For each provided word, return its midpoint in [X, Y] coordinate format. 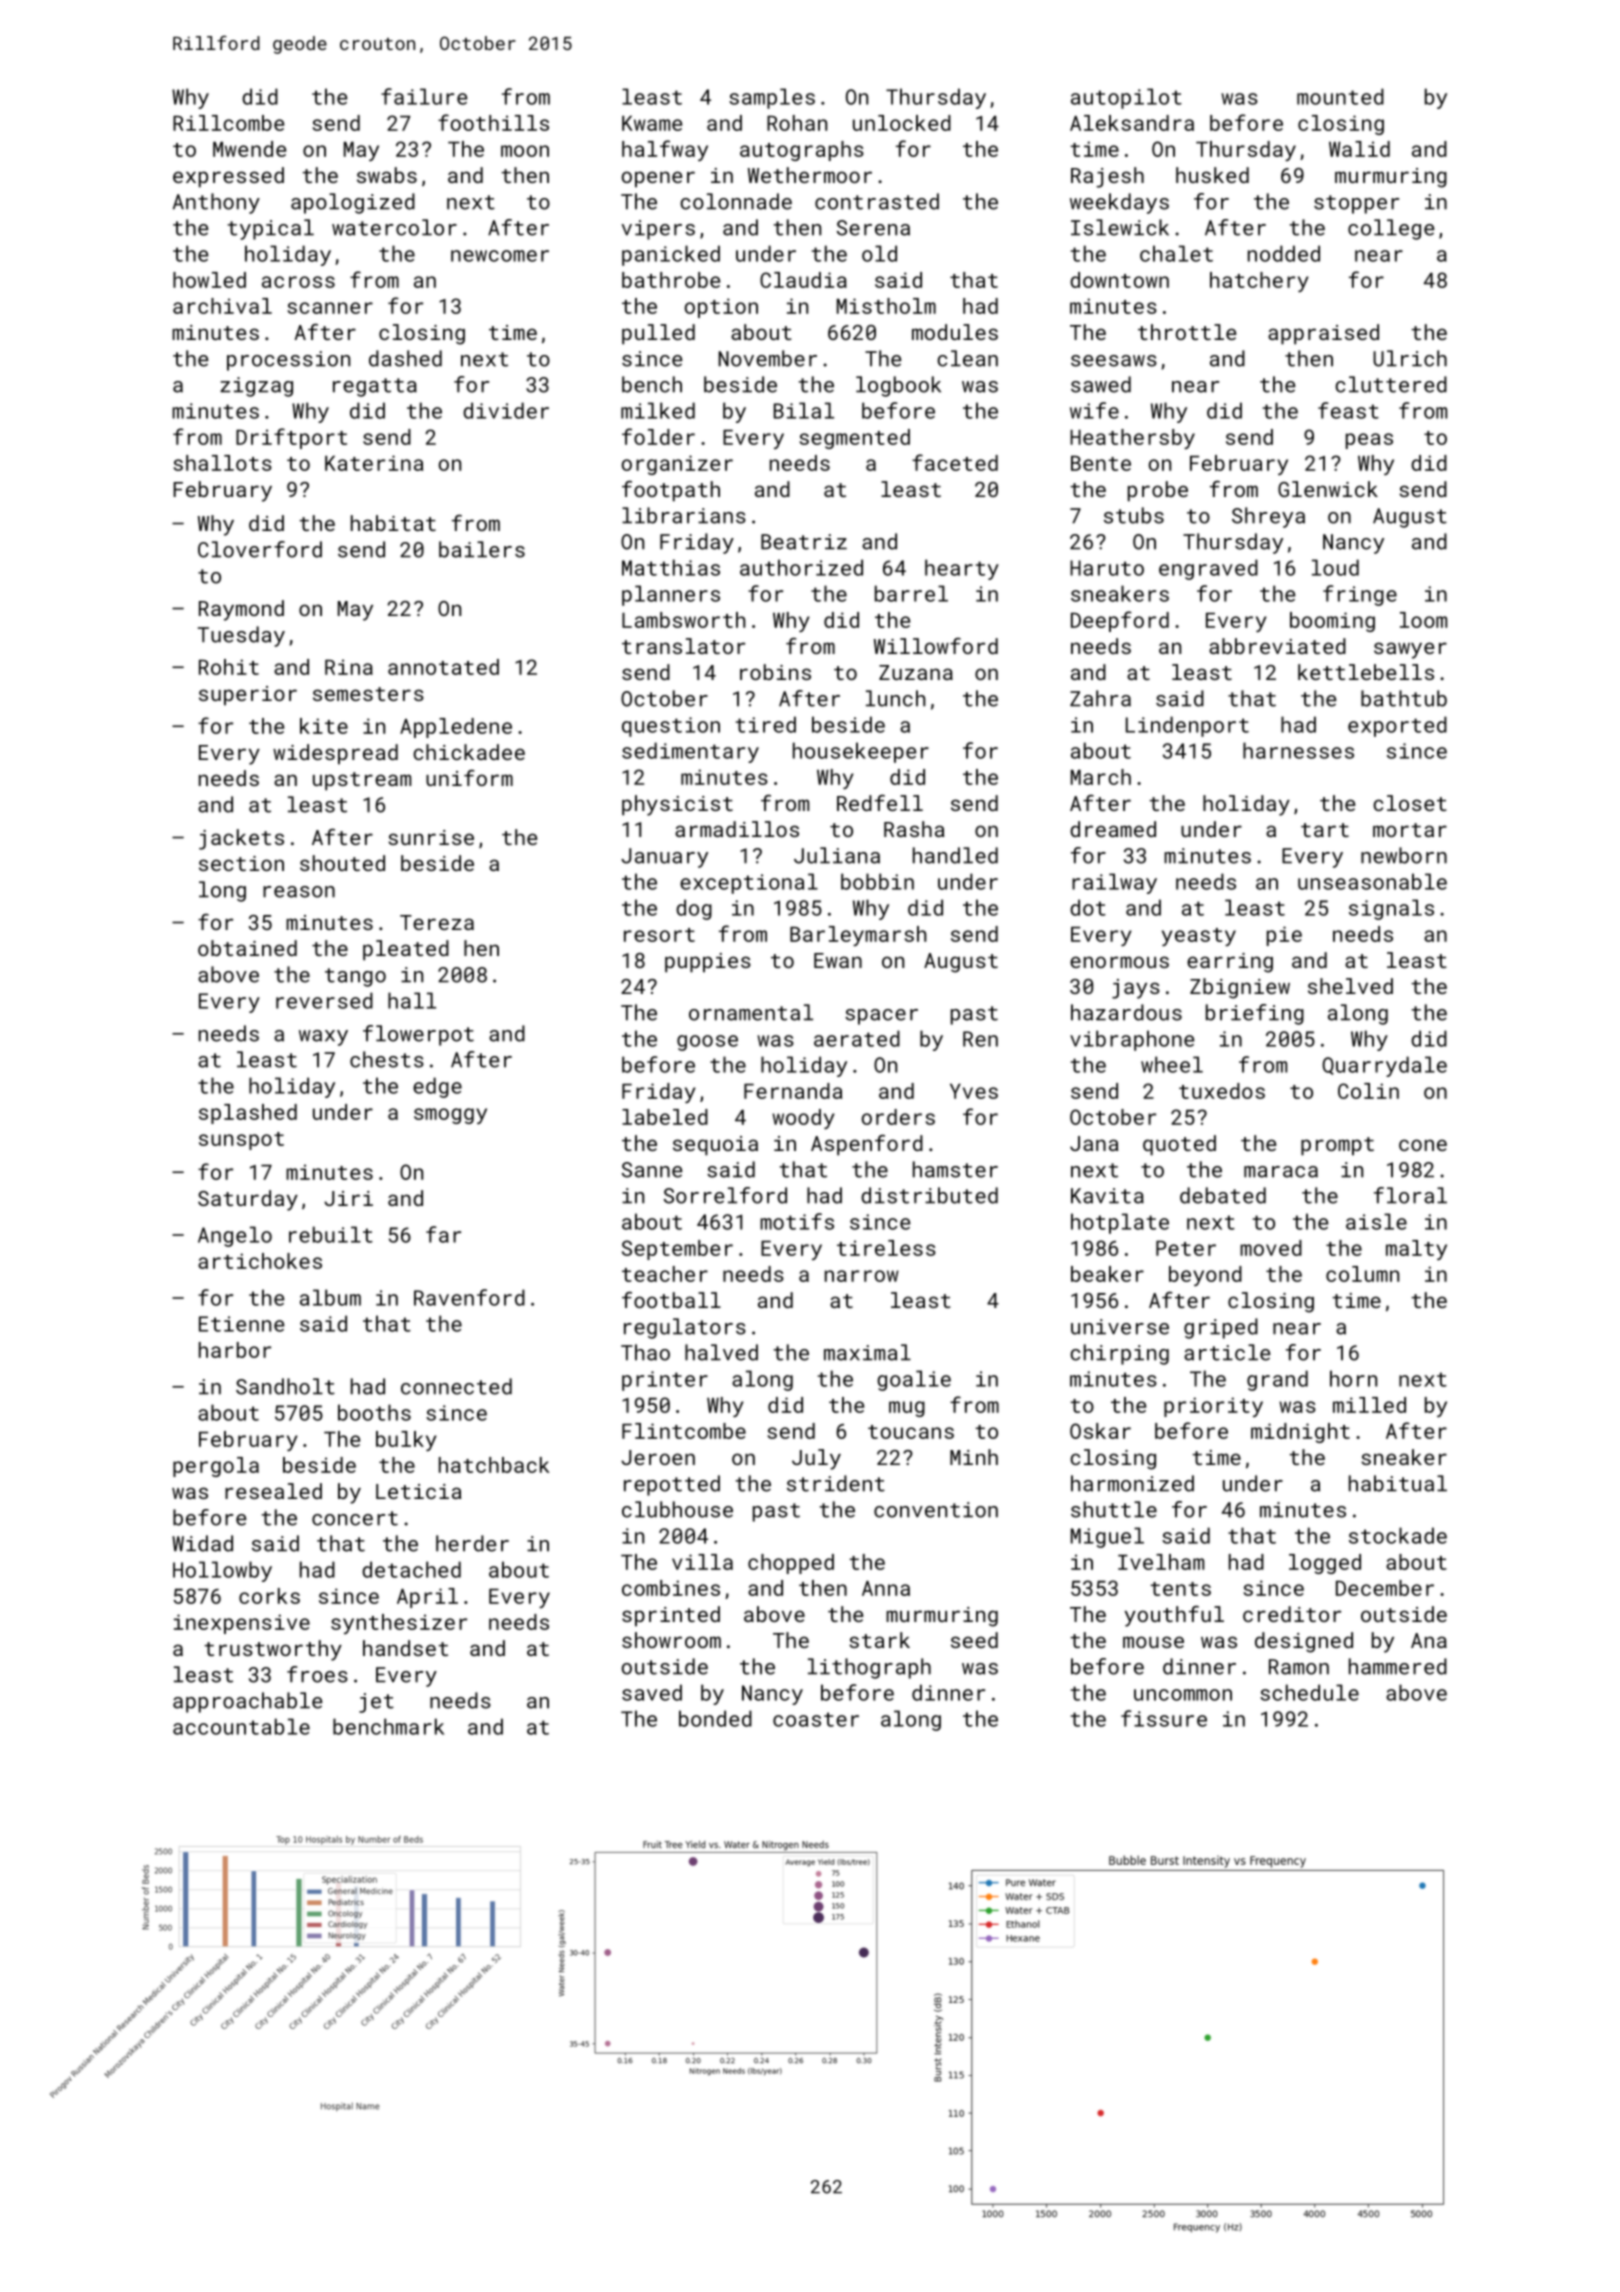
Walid [1359, 149]
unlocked [902, 123]
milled [1369, 1405]
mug [907, 1409]
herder [472, 1543]
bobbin [877, 881]
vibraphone [1132, 1040]
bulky [406, 1441]
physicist [677, 805]
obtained [247, 948]
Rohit [229, 667]
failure [424, 96]
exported [1397, 726]
